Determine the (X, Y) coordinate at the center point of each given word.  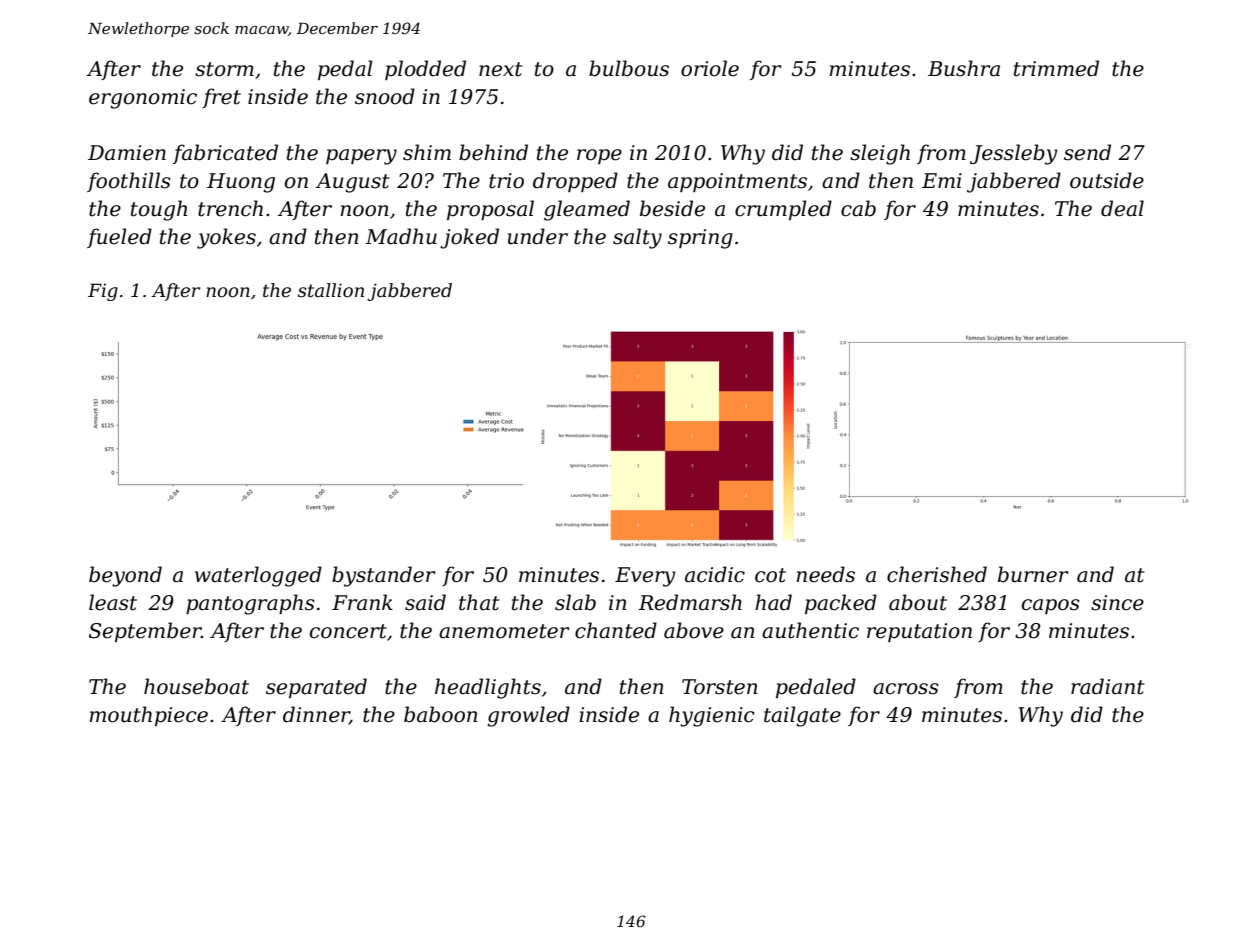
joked (469, 238)
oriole (710, 68)
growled (528, 716)
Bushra (964, 68)
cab (858, 208)
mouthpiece (149, 716)
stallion (331, 290)
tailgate (802, 716)
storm (224, 69)
